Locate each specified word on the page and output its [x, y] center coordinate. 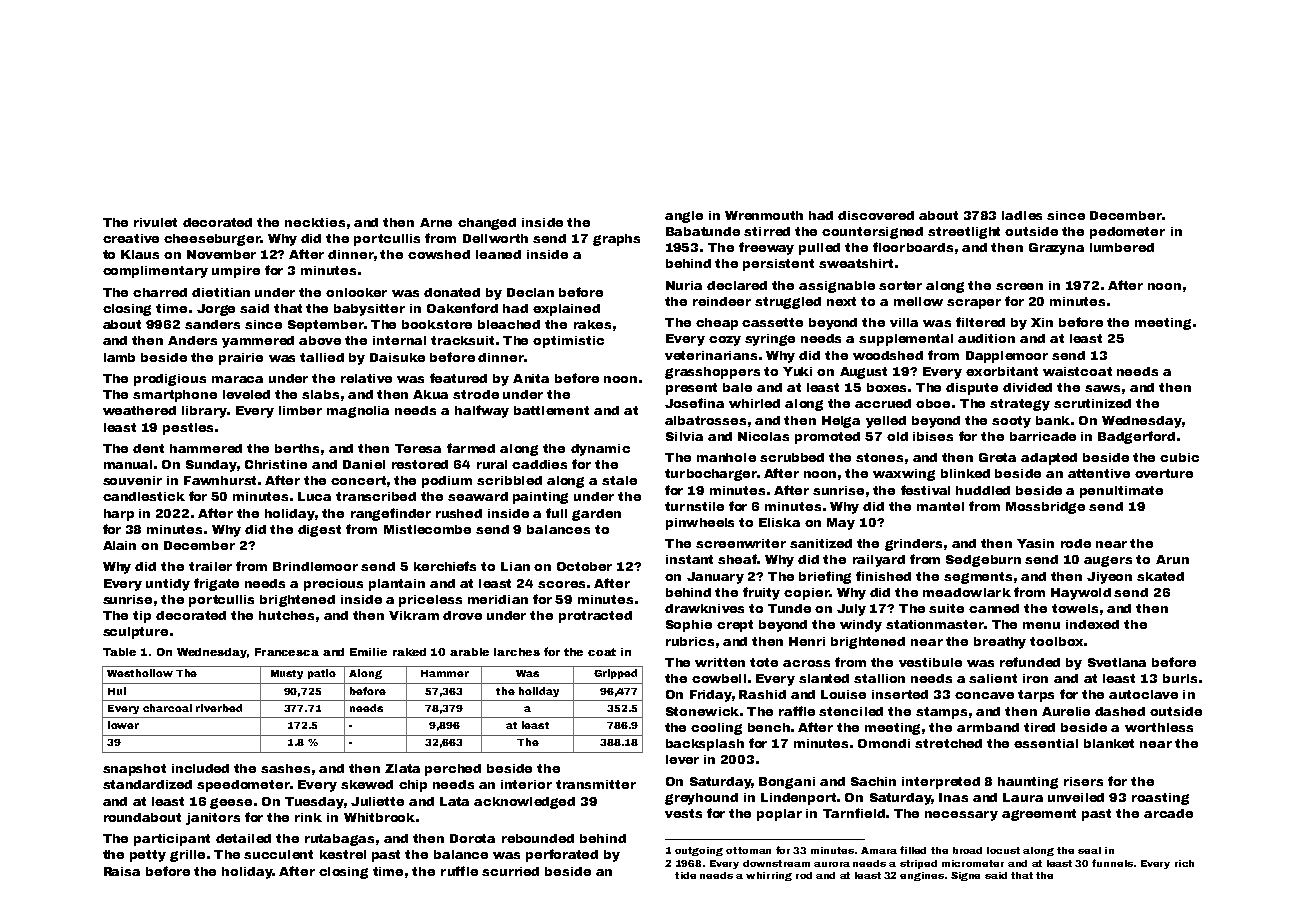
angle [684, 217]
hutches [286, 615]
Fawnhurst [220, 480]
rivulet [155, 222]
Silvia [684, 436]
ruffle [459, 871]
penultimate [1121, 492]
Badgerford [1136, 437]
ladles [1022, 215]
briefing [825, 577]
